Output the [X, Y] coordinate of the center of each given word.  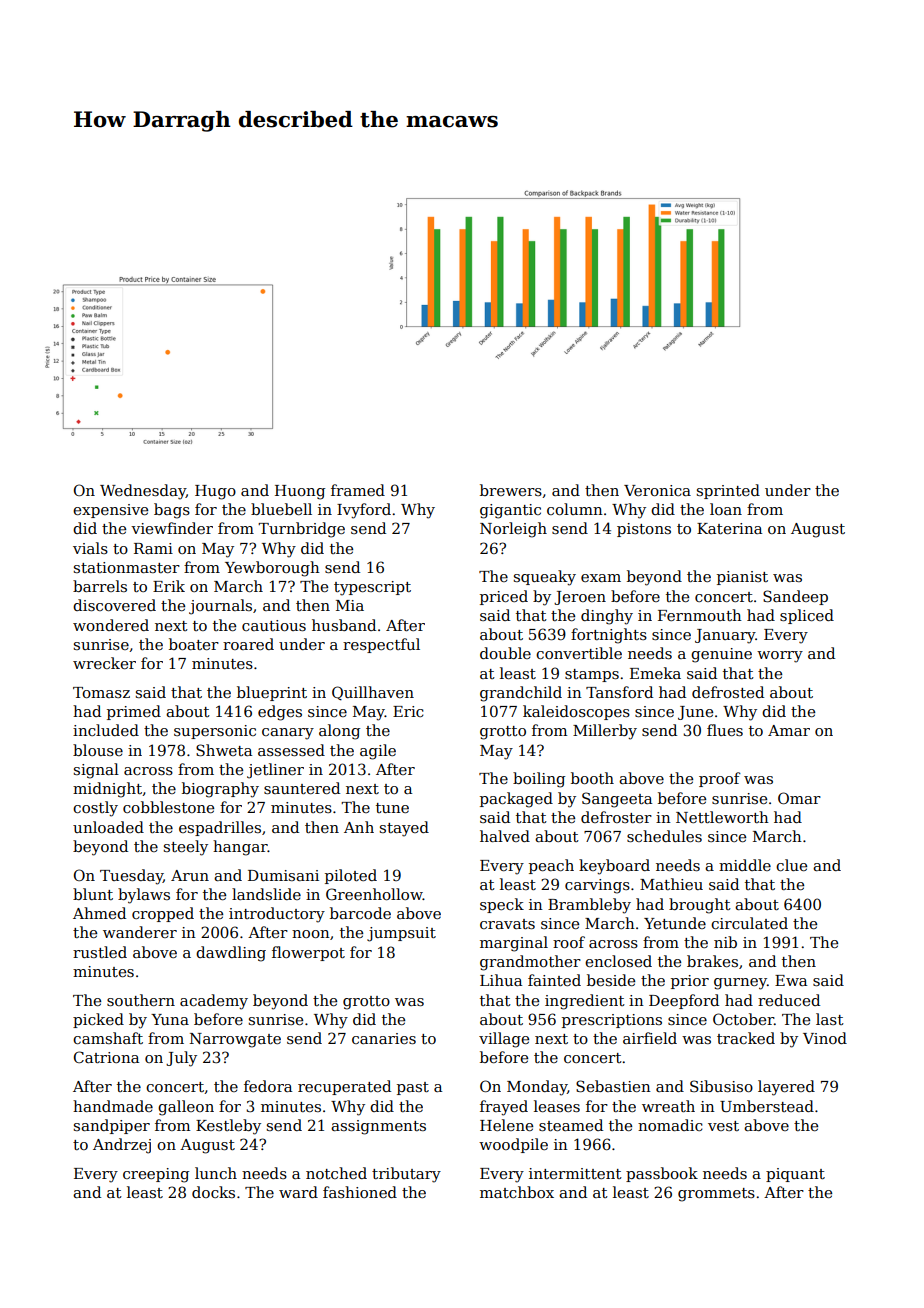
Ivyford [364, 511]
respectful [381, 645]
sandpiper [112, 1126]
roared [248, 644]
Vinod [825, 1038]
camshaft [108, 1038]
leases [557, 1106]
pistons [644, 530]
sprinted [728, 491]
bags [172, 511]
